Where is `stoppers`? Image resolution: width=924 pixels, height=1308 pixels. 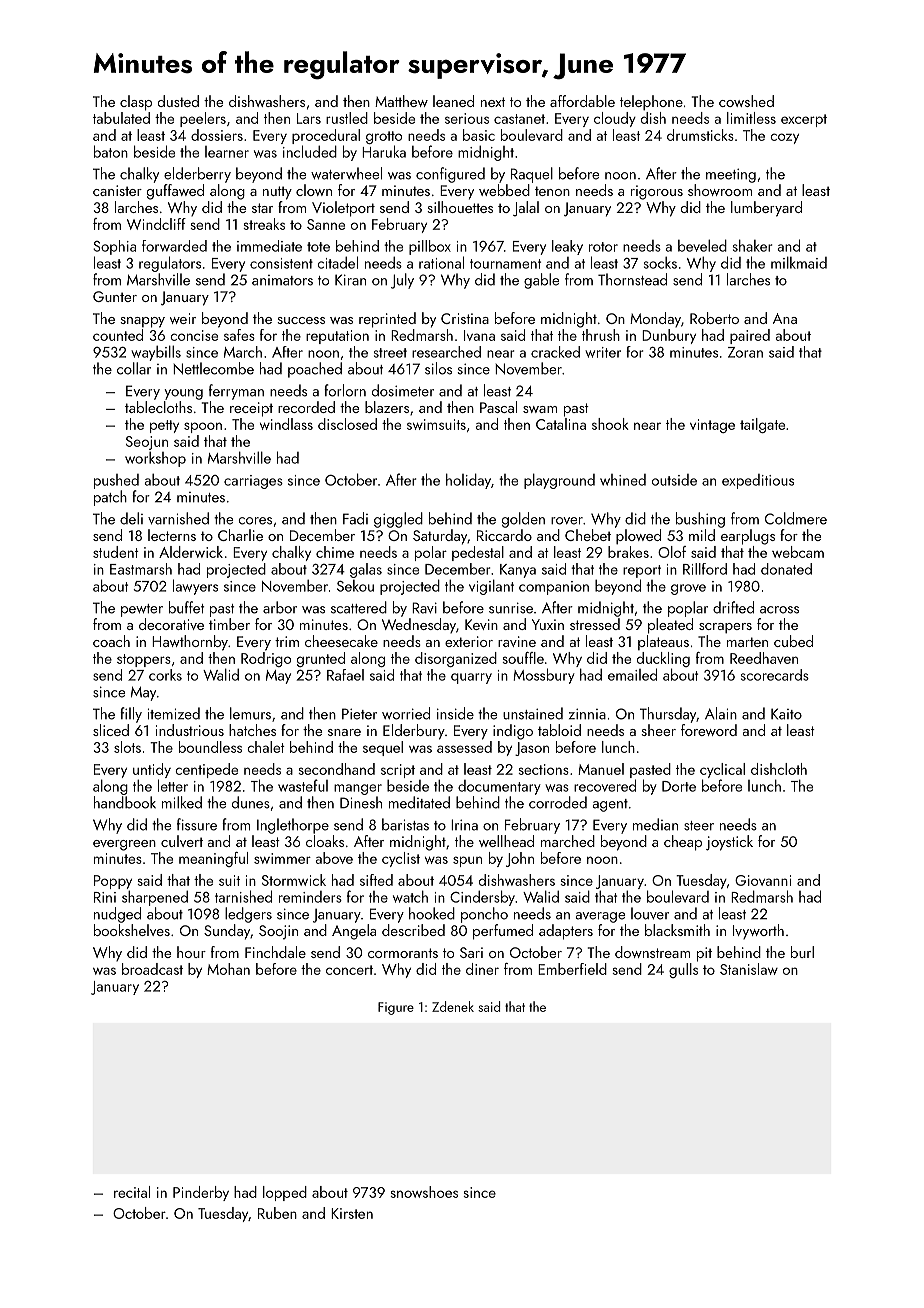 stoppers is located at coordinates (144, 660).
